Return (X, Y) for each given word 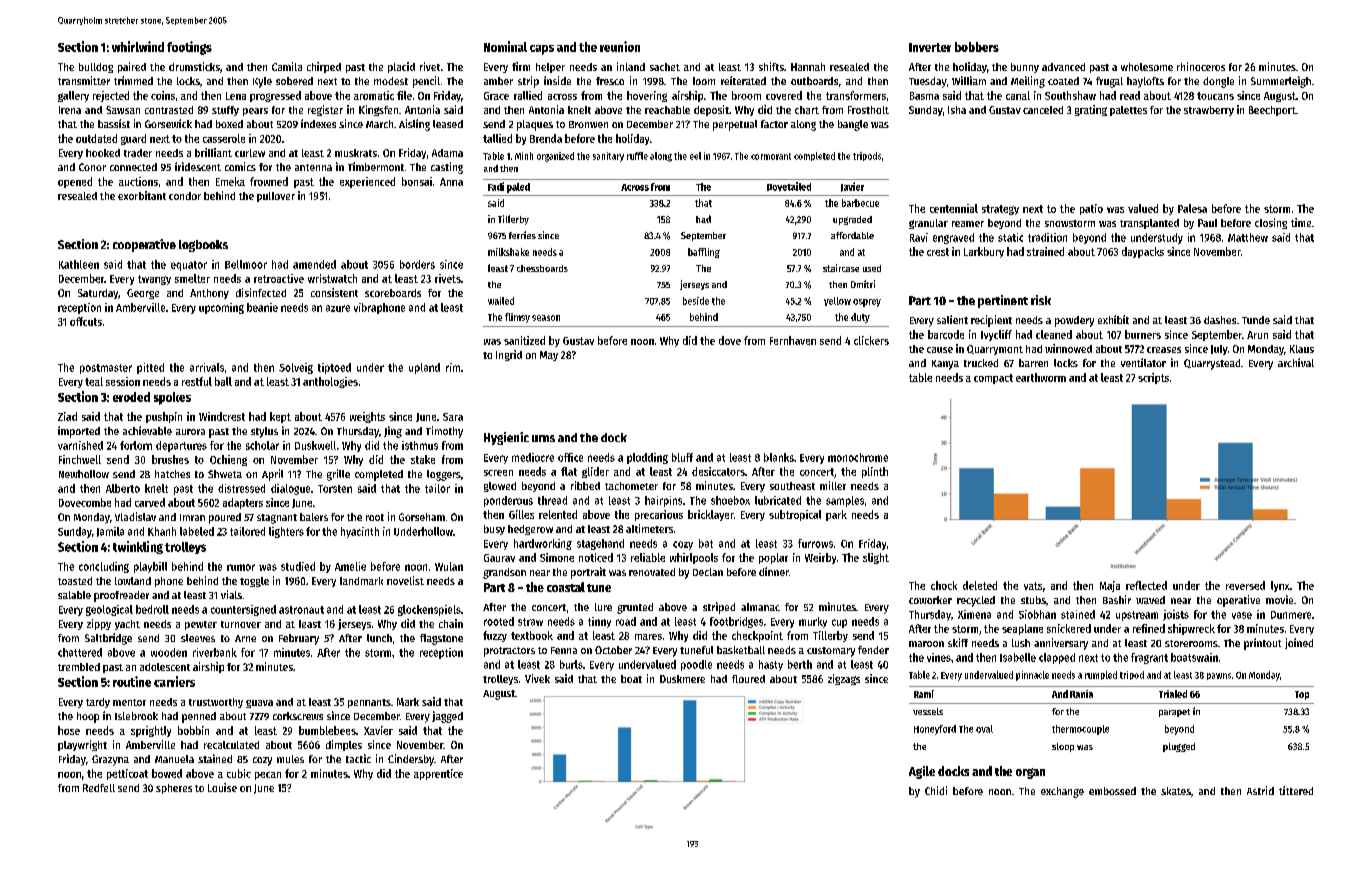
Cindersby (411, 760)
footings (189, 48)
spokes (172, 398)
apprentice (438, 774)
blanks (779, 457)
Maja (1110, 586)
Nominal (505, 46)
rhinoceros (1201, 66)
